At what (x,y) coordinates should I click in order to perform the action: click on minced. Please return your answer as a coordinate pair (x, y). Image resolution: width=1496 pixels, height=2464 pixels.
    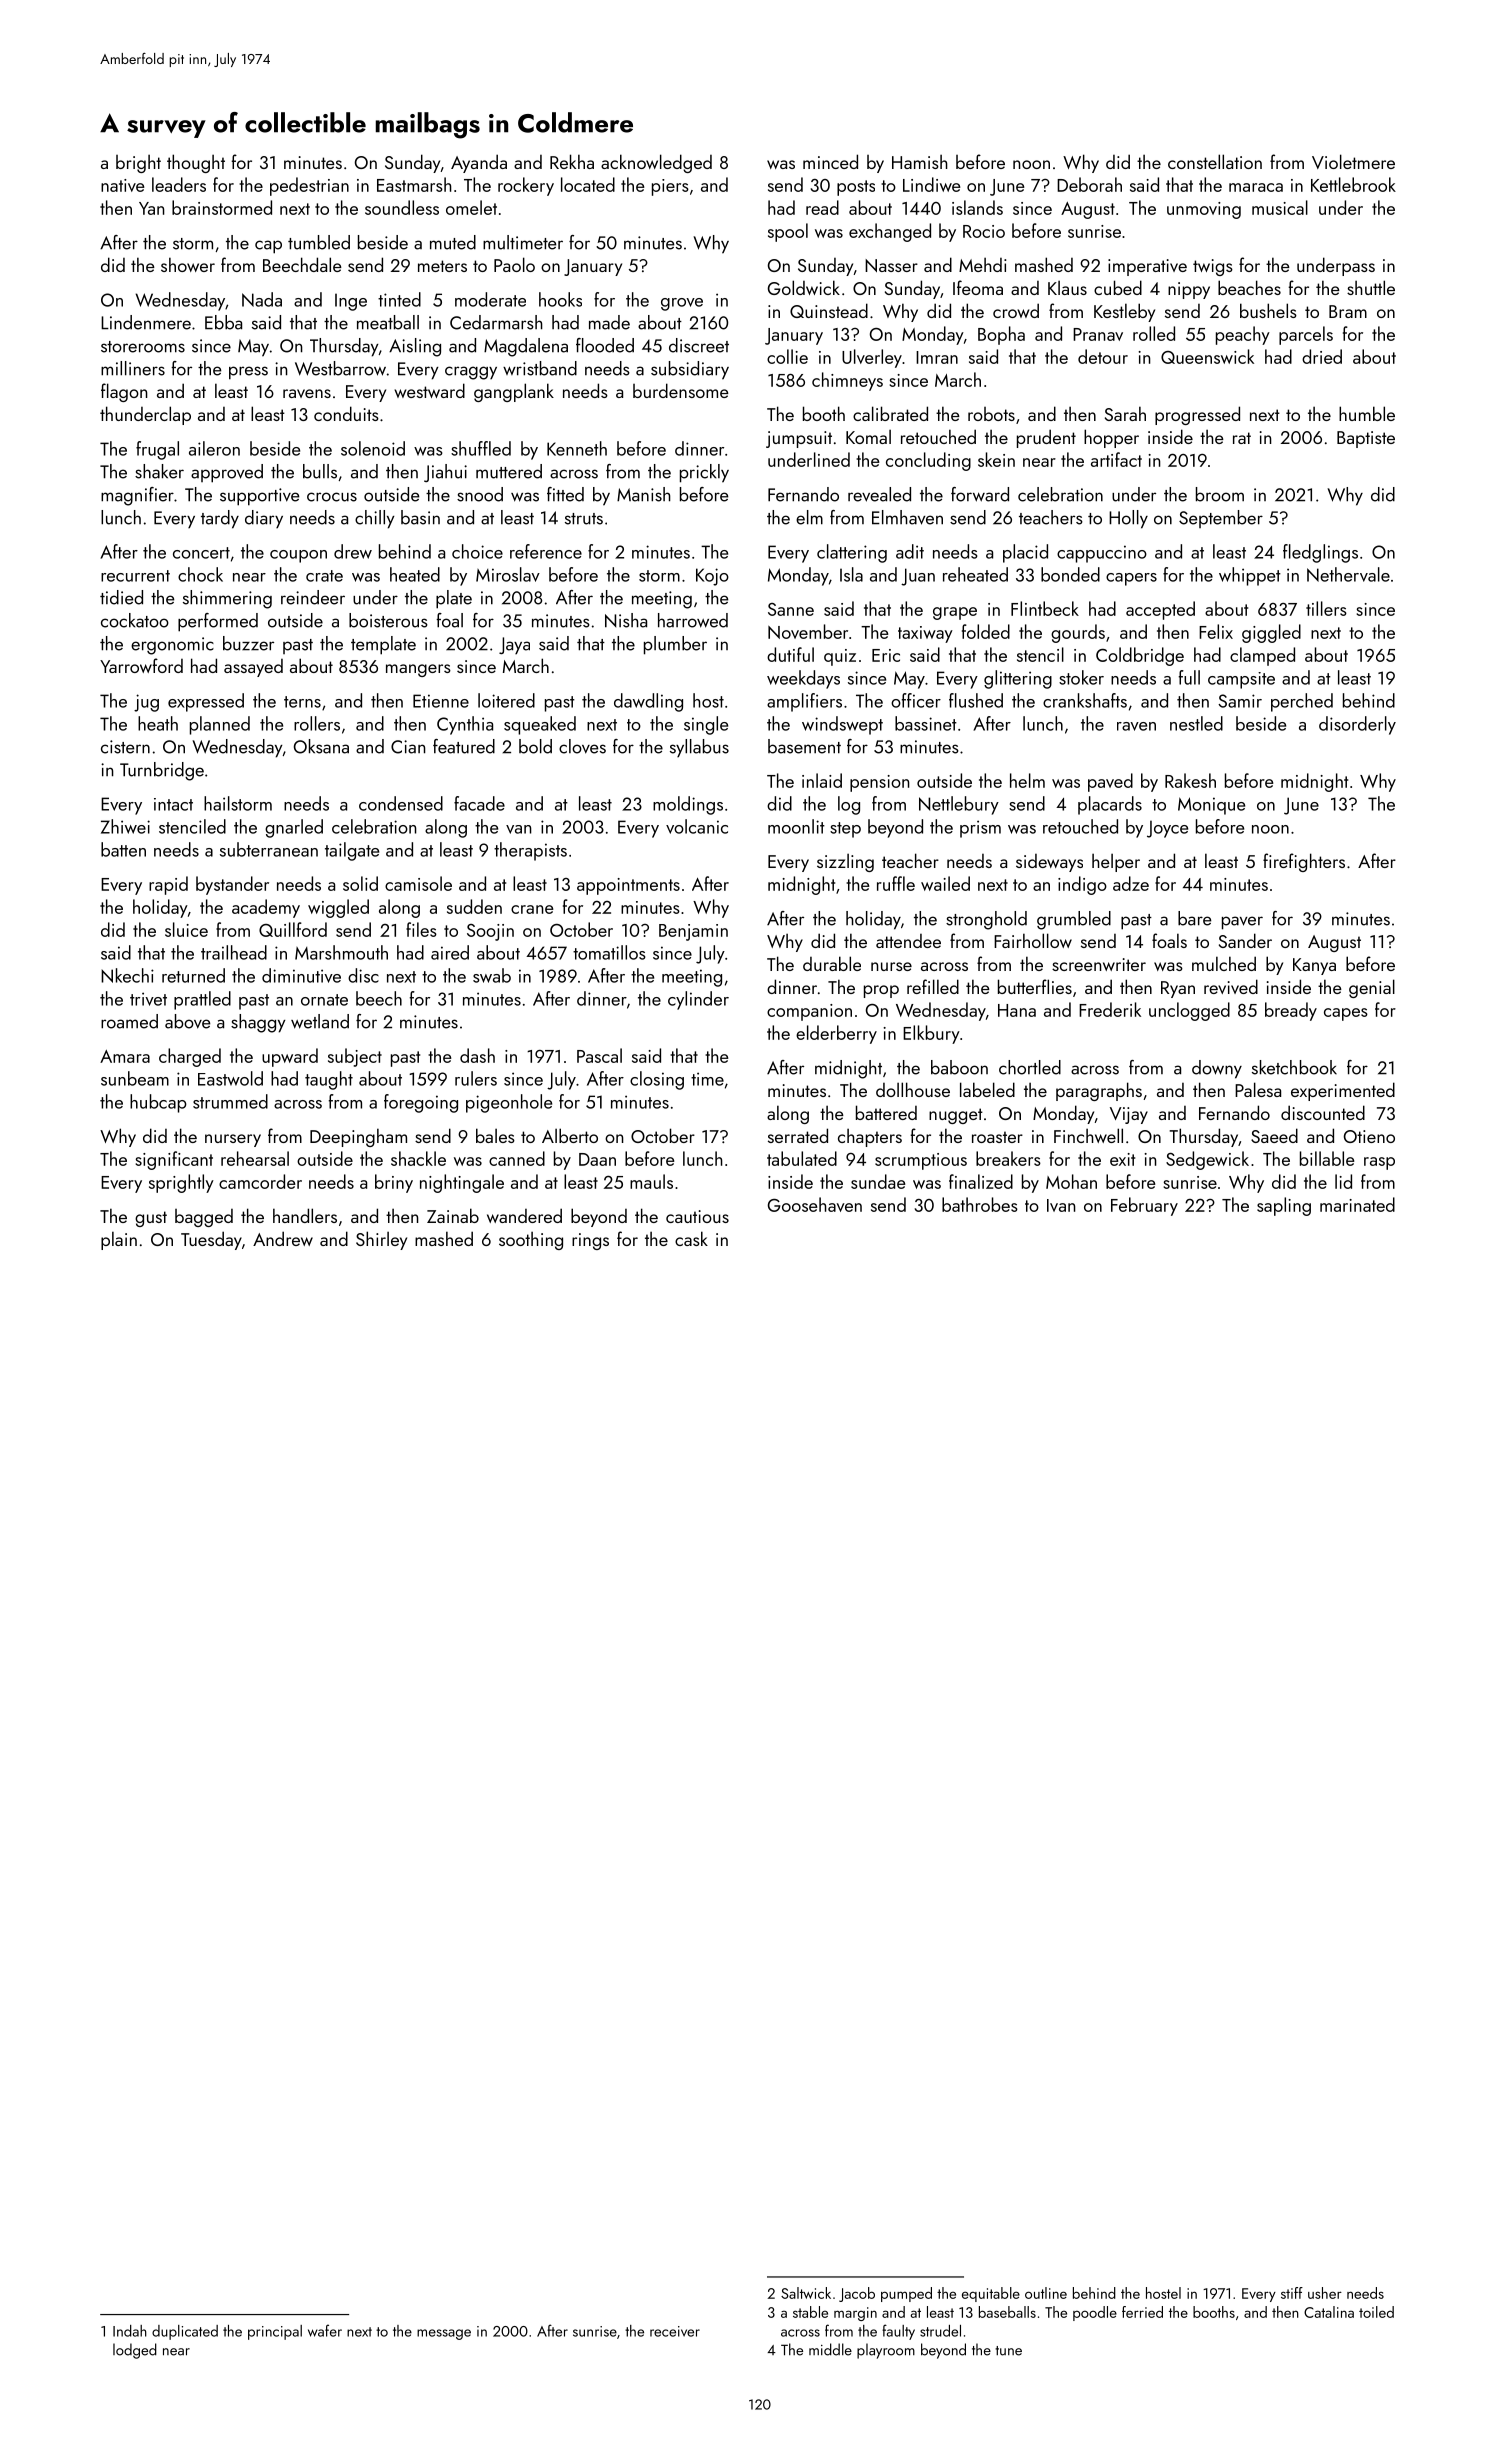
    Looking at the image, I should click on (830, 161).
